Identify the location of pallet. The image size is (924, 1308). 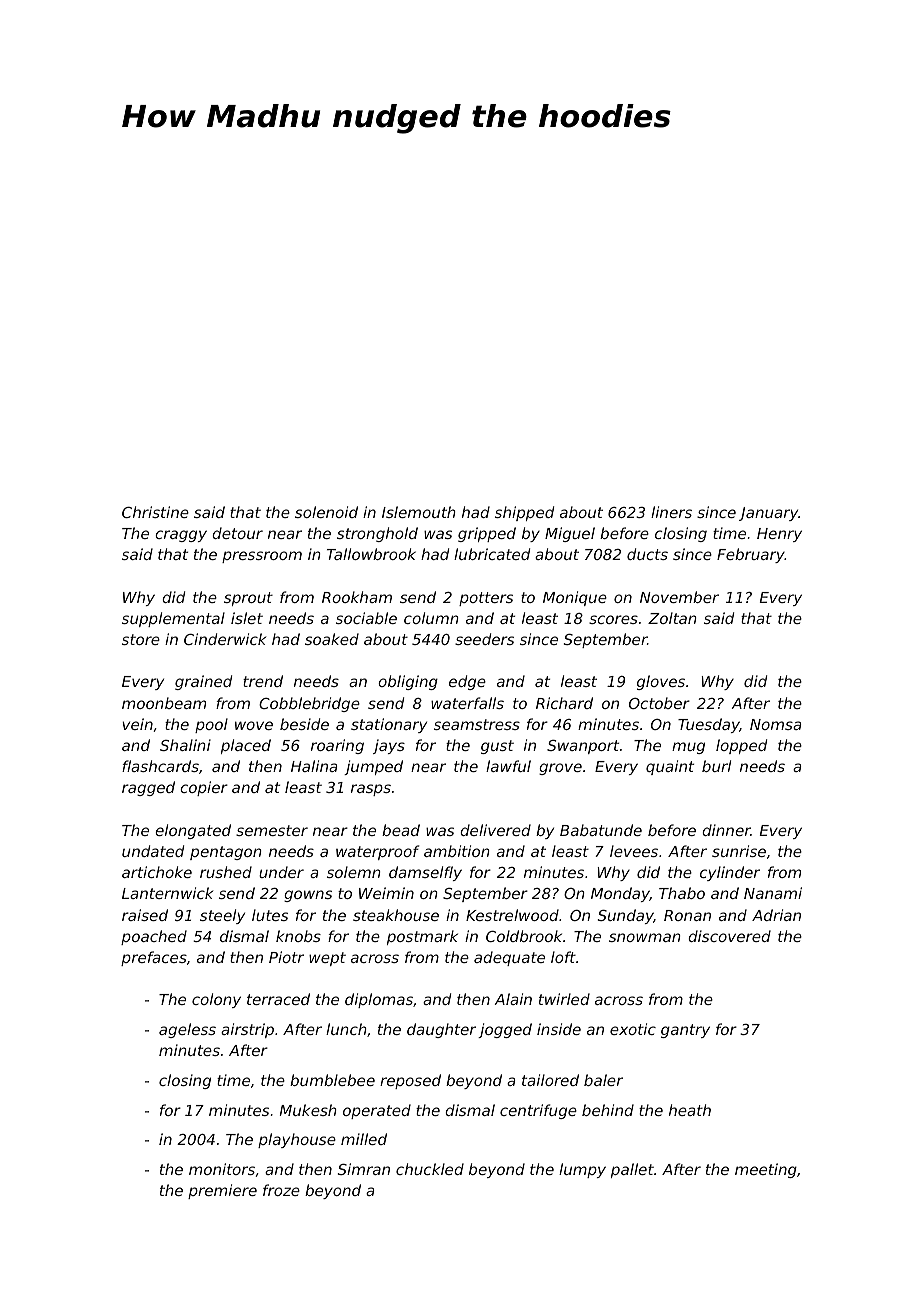
(632, 1170).
